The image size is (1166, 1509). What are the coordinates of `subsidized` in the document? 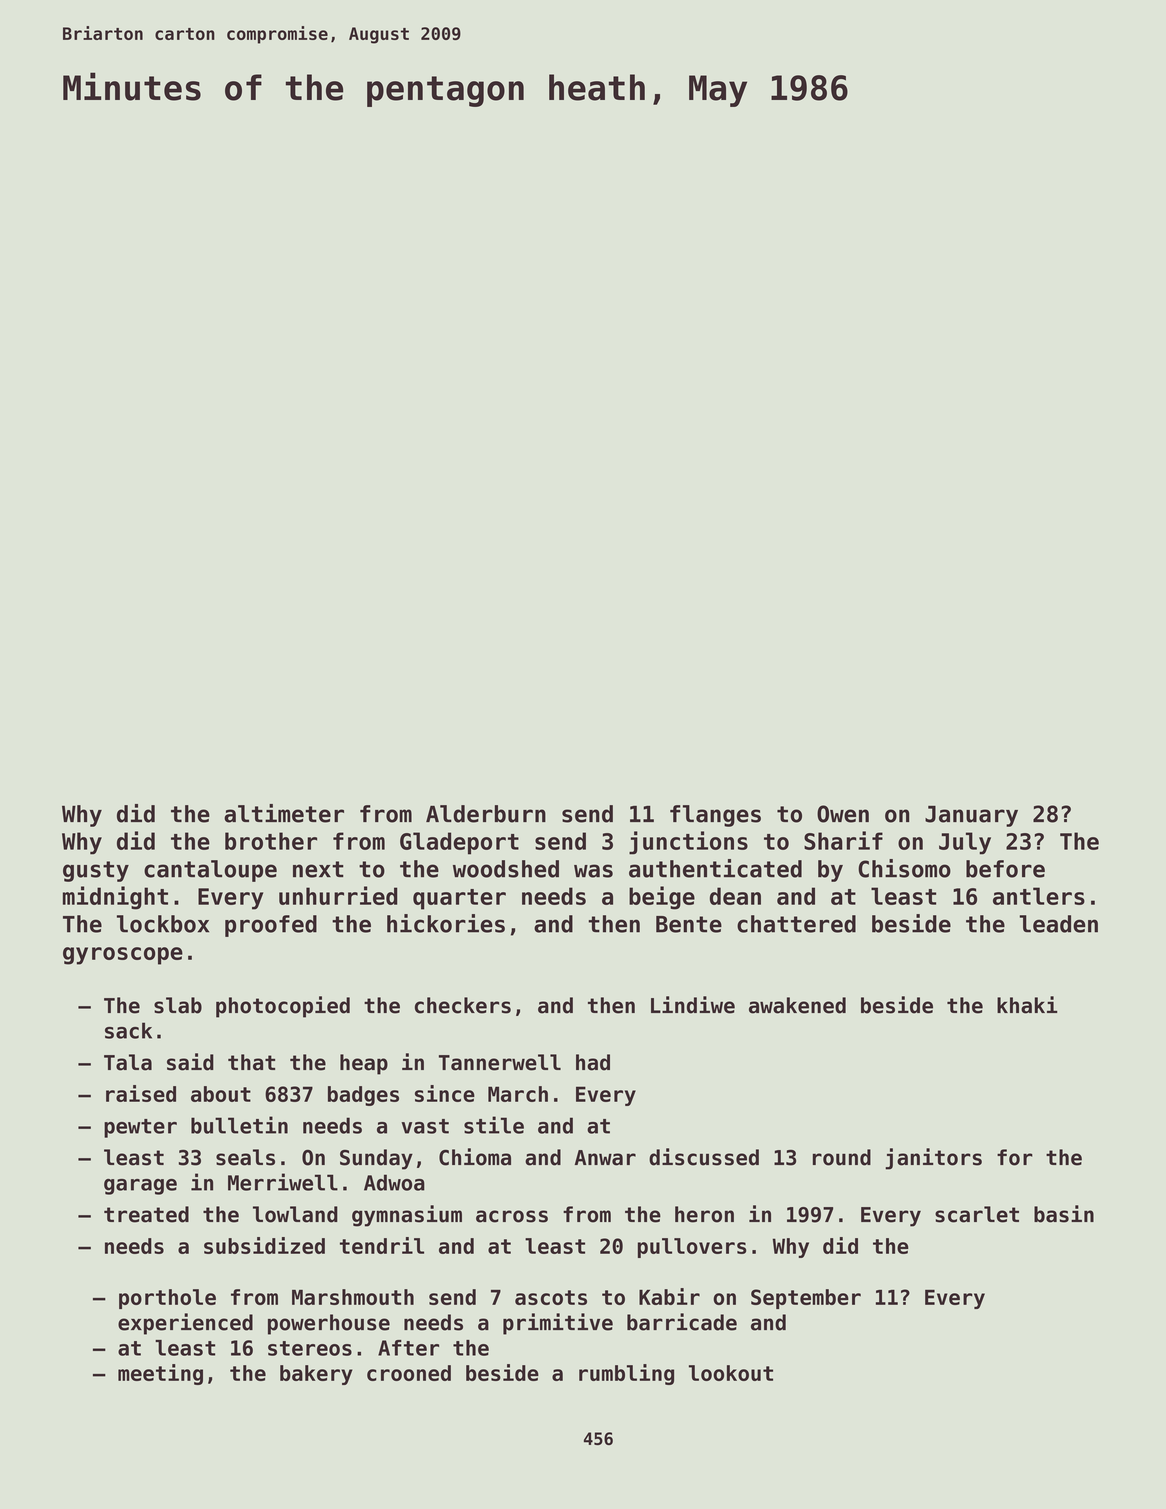 It's located at (264, 1245).
